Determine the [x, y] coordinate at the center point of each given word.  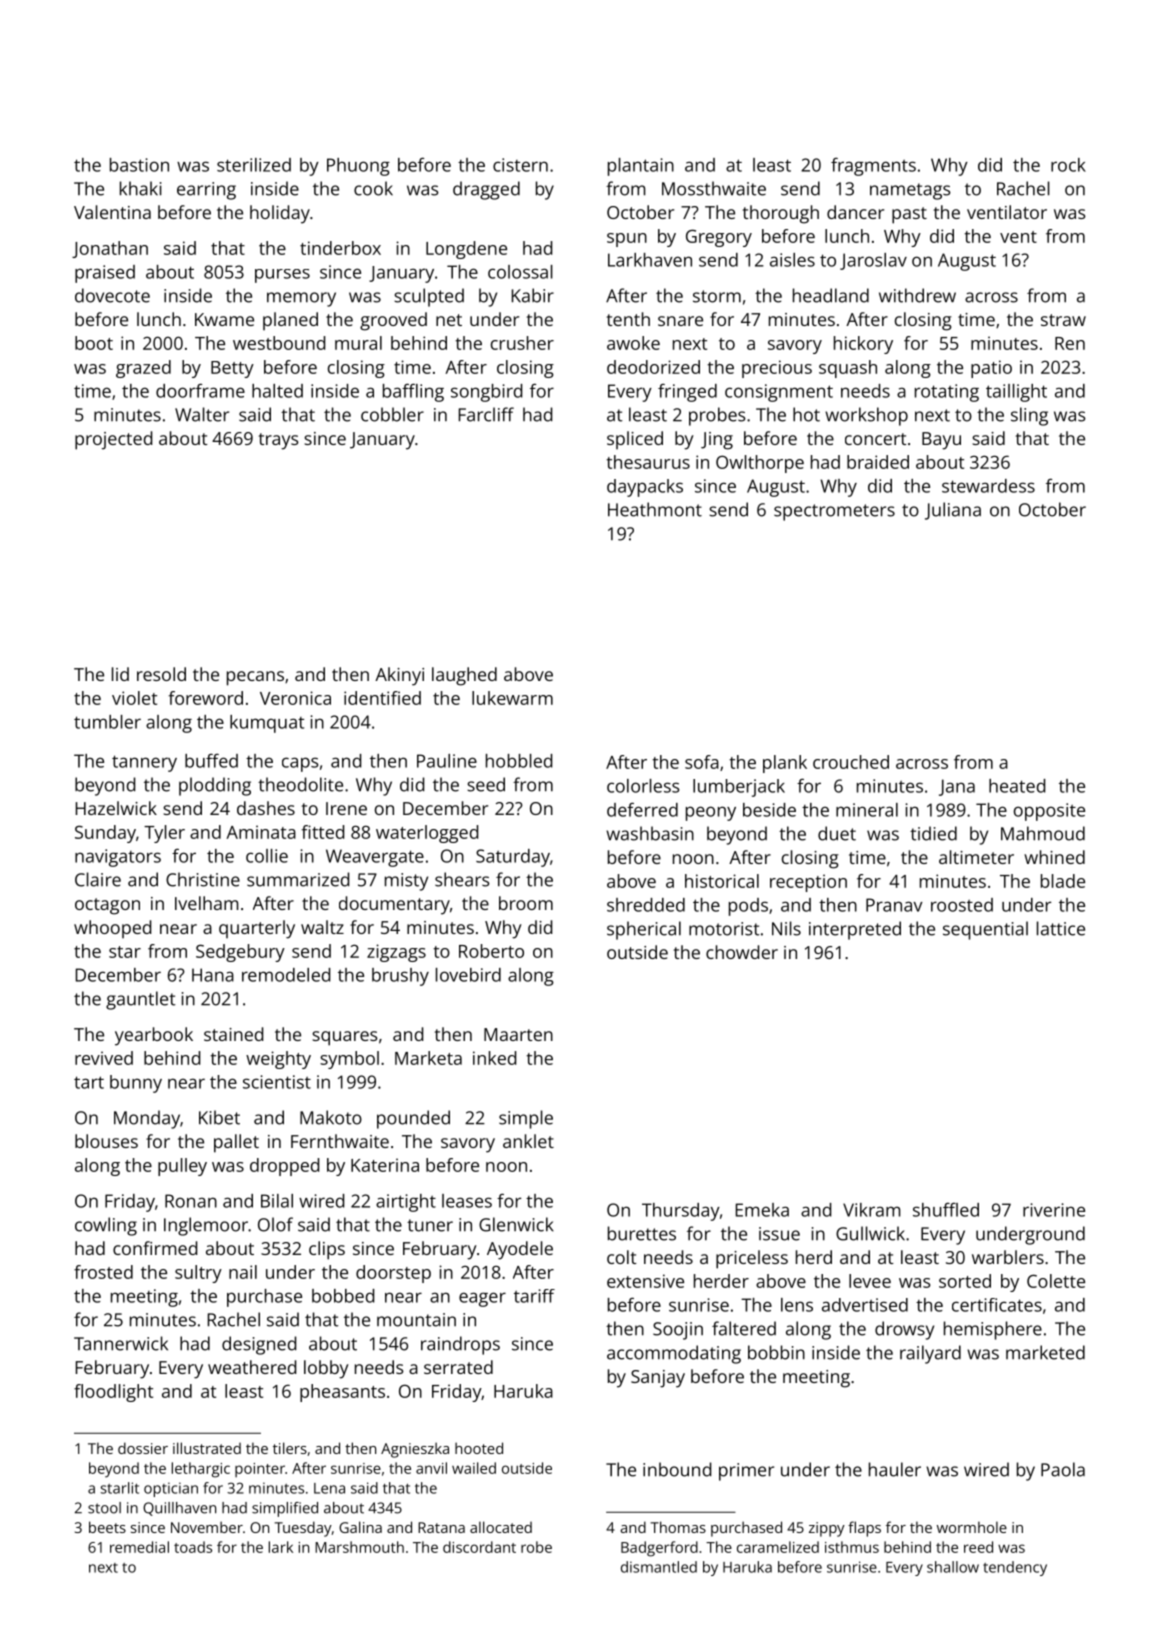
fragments [873, 167]
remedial [139, 1547]
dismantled [659, 1567]
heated [1017, 786]
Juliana [953, 511]
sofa [702, 762]
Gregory [719, 238]
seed [486, 784]
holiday [280, 214]
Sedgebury [240, 953]
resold [161, 674]
